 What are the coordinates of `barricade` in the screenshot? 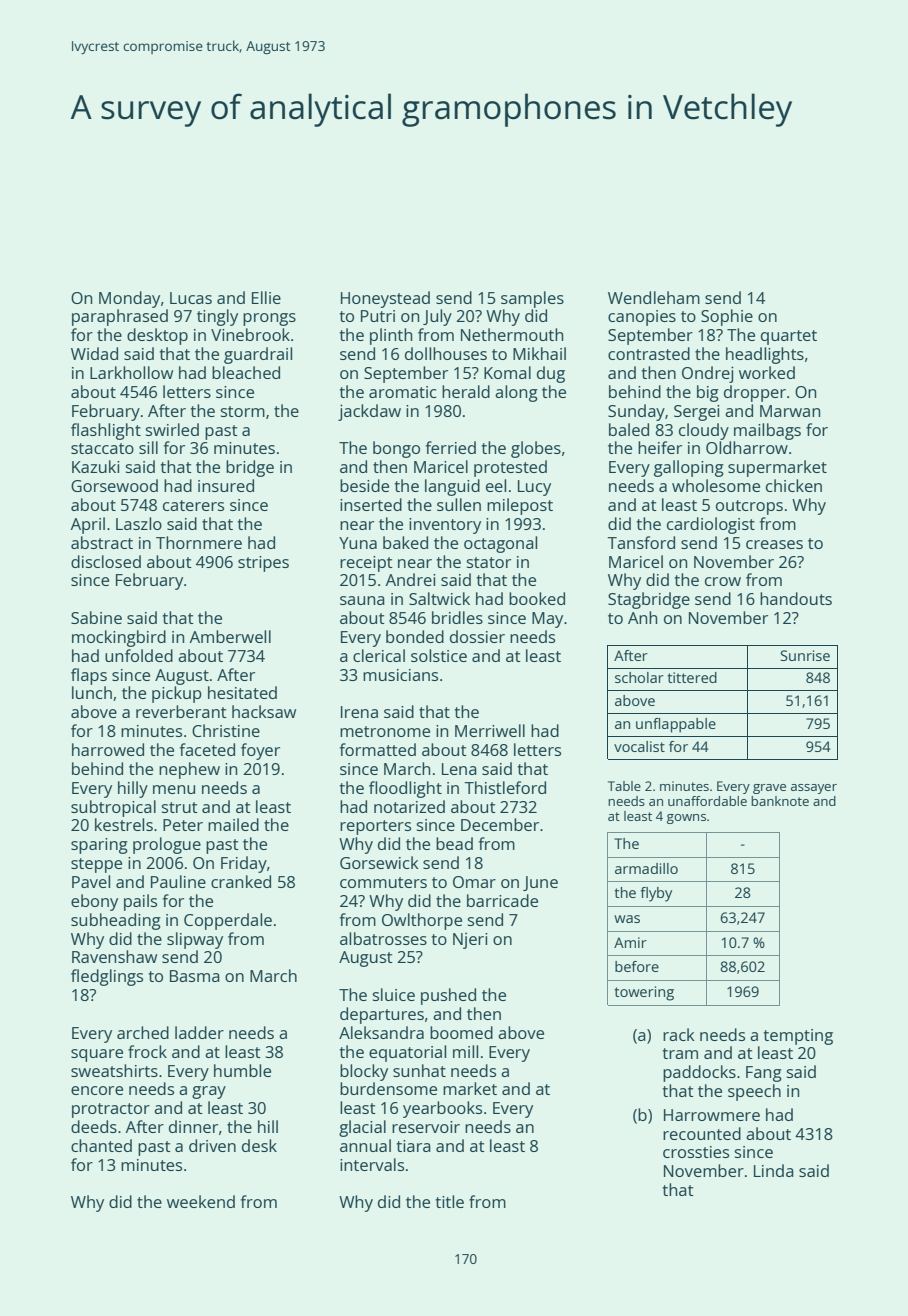 It's located at (502, 900).
